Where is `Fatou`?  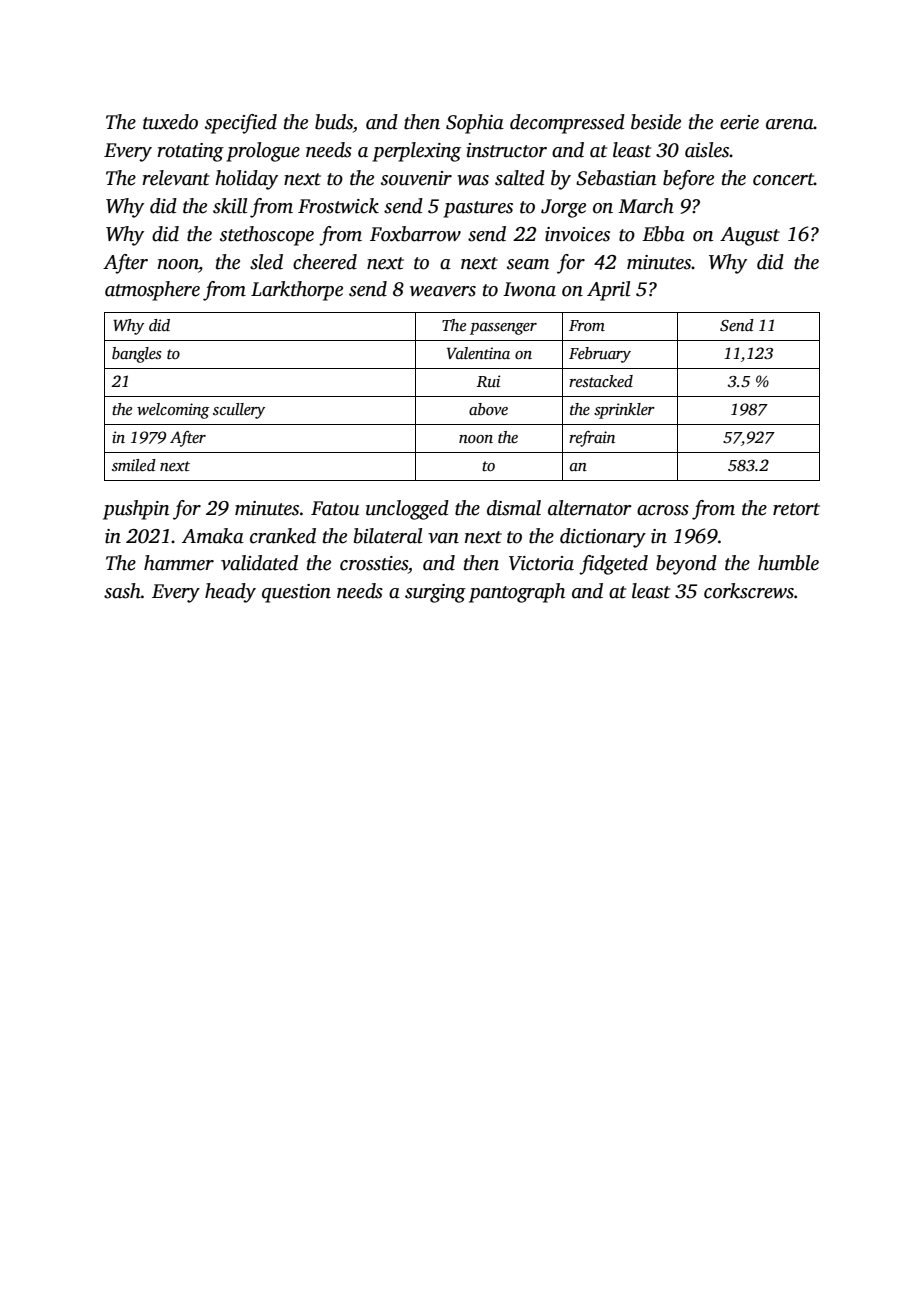
Fatou is located at coordinates (335, 508).
